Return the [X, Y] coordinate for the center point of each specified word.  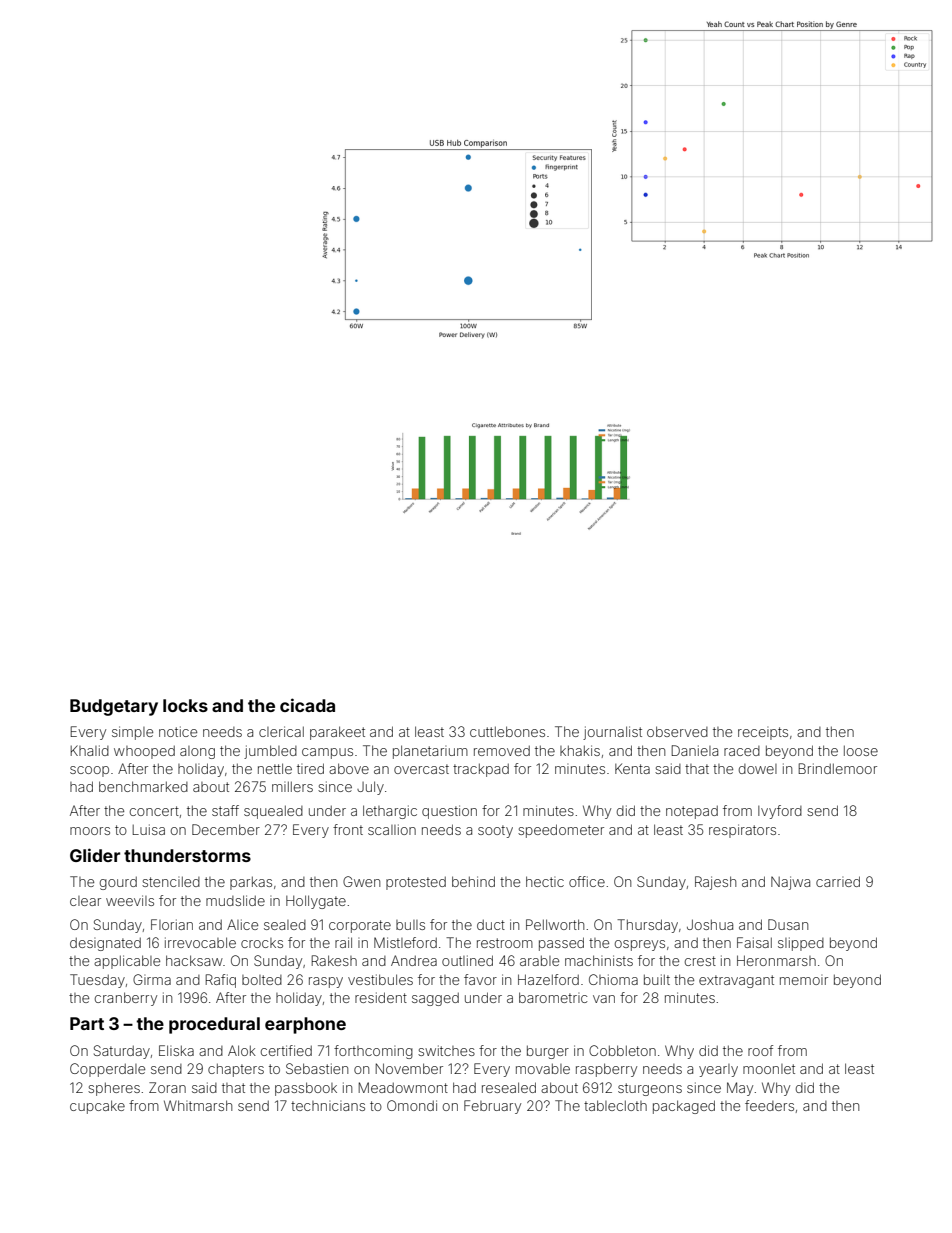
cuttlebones [507, 731]
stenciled [171, 881]
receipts [763, 733]
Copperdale [107, 1070]
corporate [360, 926]
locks [185, 705]
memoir [804, 981]
